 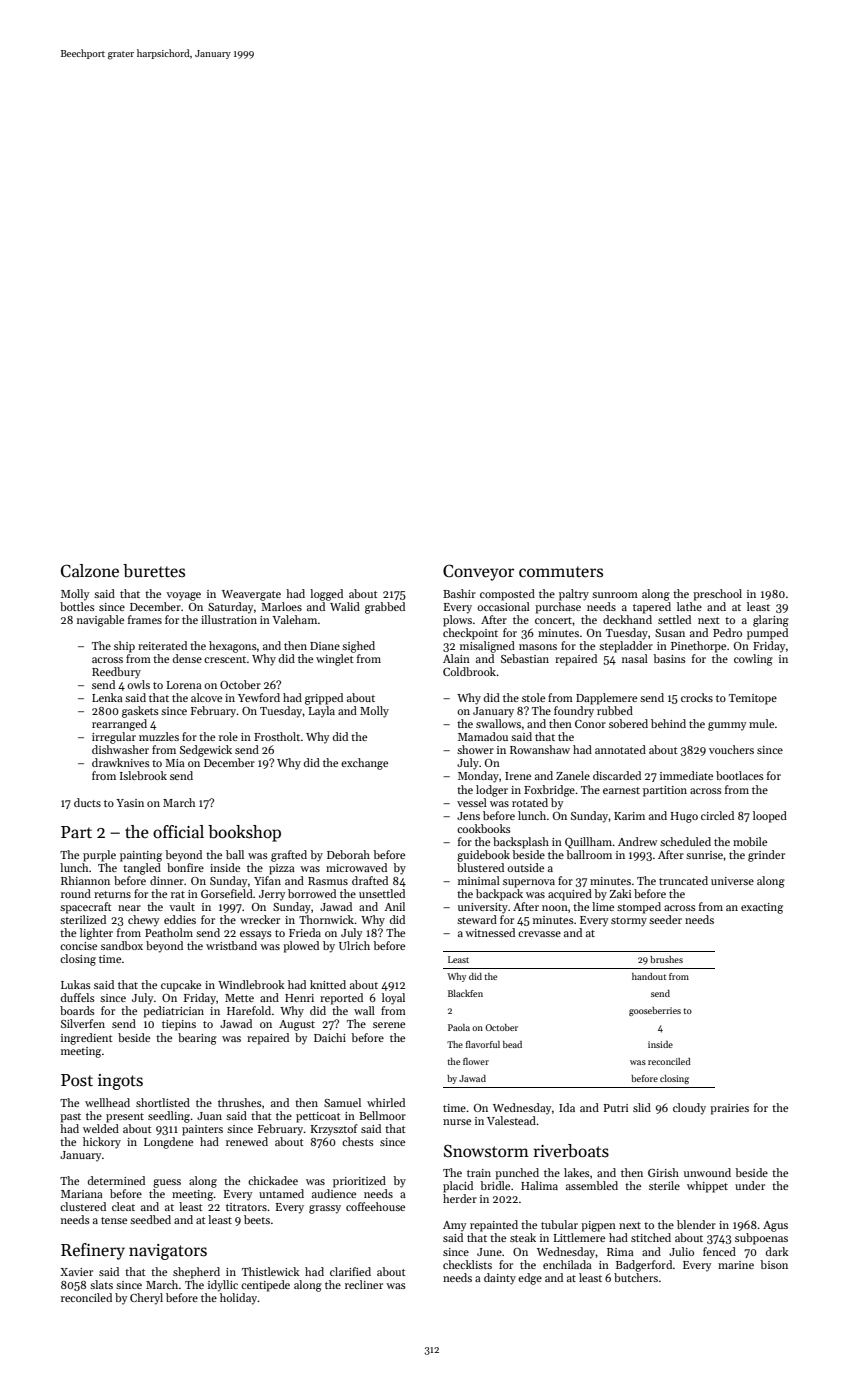 What do you see at coordinates (483, 736) in the screenshot?
I see `Mamadou` at bounding box center [483, 736].
